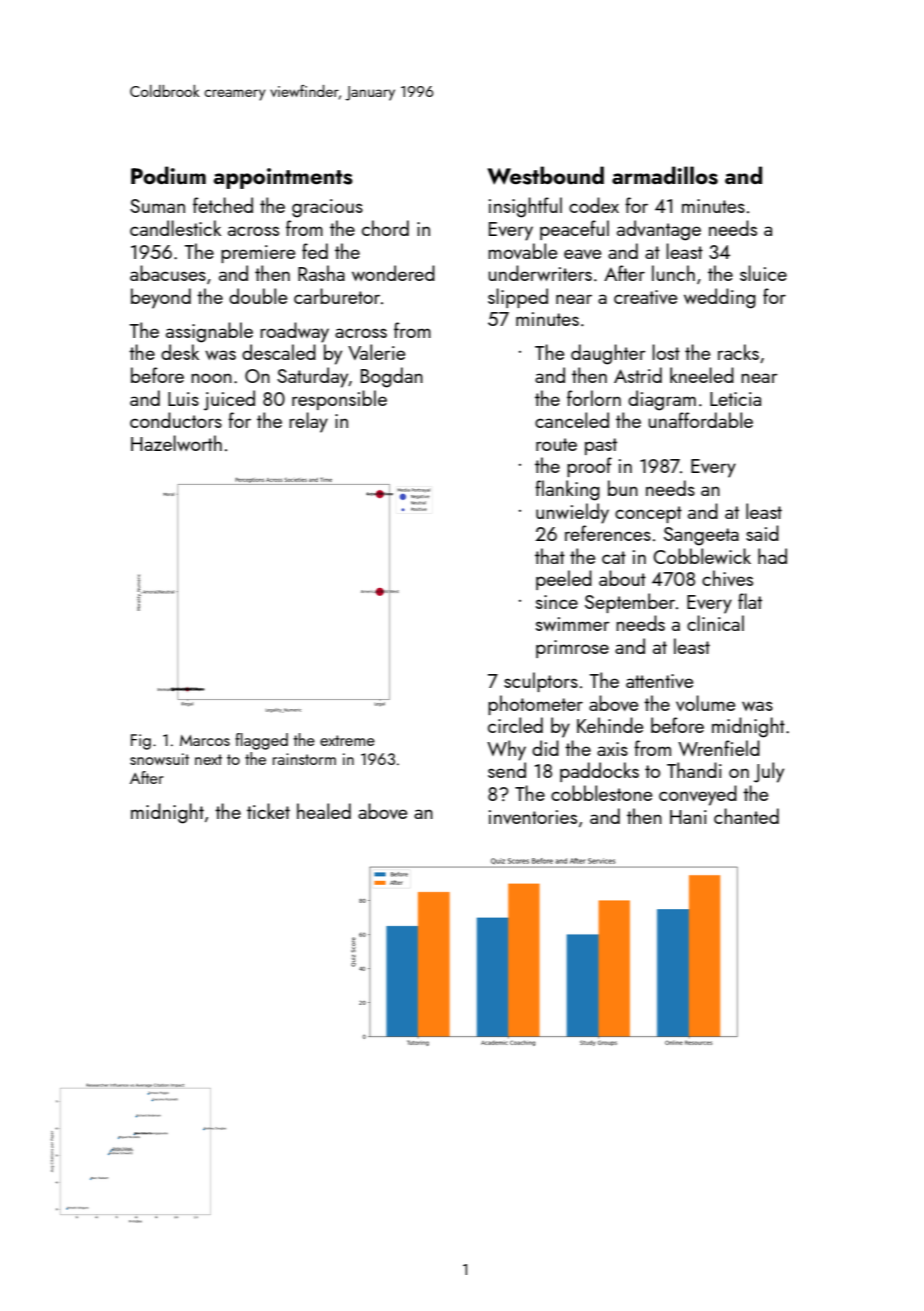  What do you see at coordinates (608, 354) in the screenshot?
I see `daughter` at bounding box center [608, 354].
